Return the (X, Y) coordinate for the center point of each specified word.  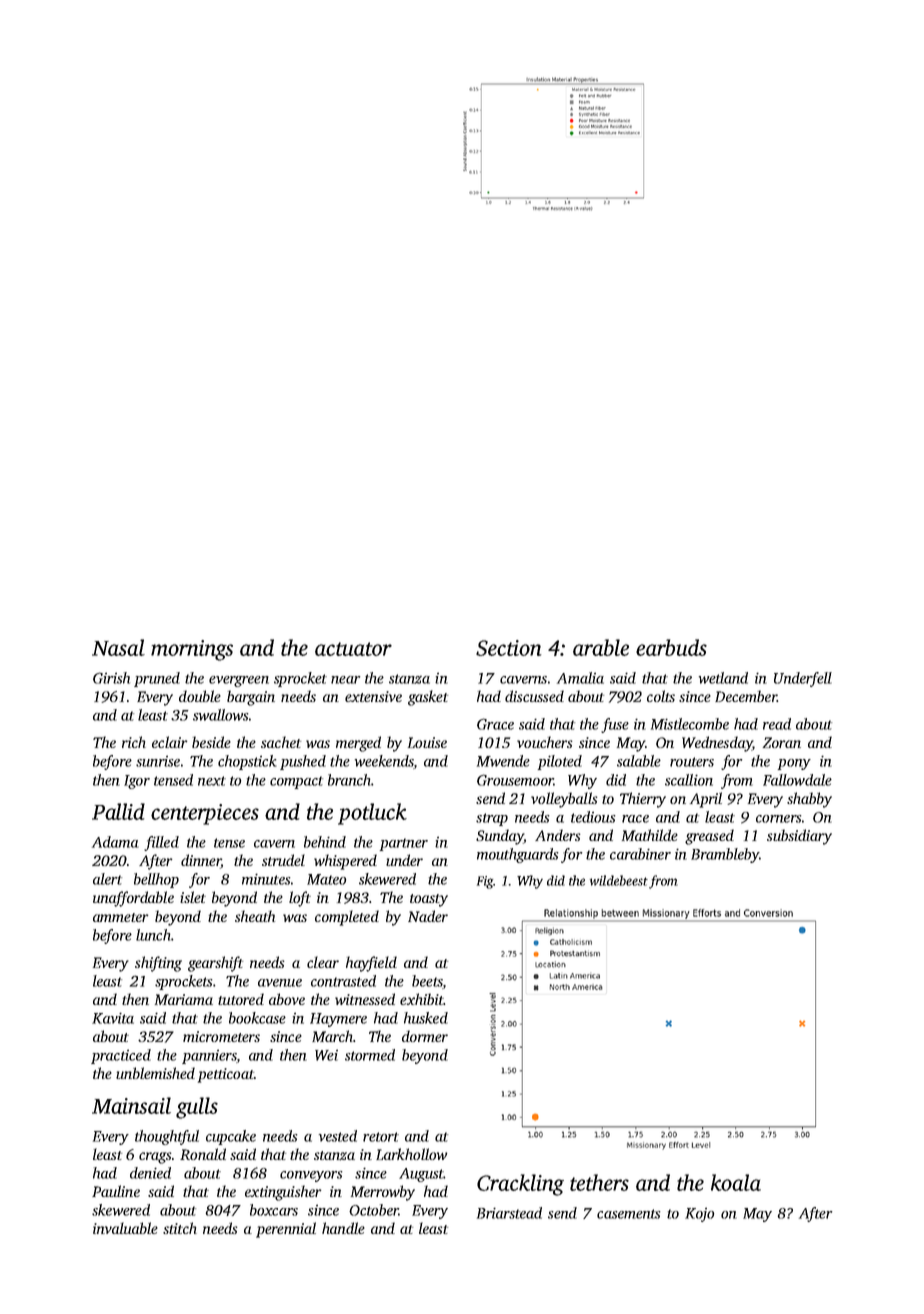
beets (427, 982)
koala (736, 1182)
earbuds (671, 647)
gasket (428, 698)
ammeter (120, 917)
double (200, 696)
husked (426, 1018)
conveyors (311, 1176)
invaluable (125, 1228)
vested (338, 1136)
